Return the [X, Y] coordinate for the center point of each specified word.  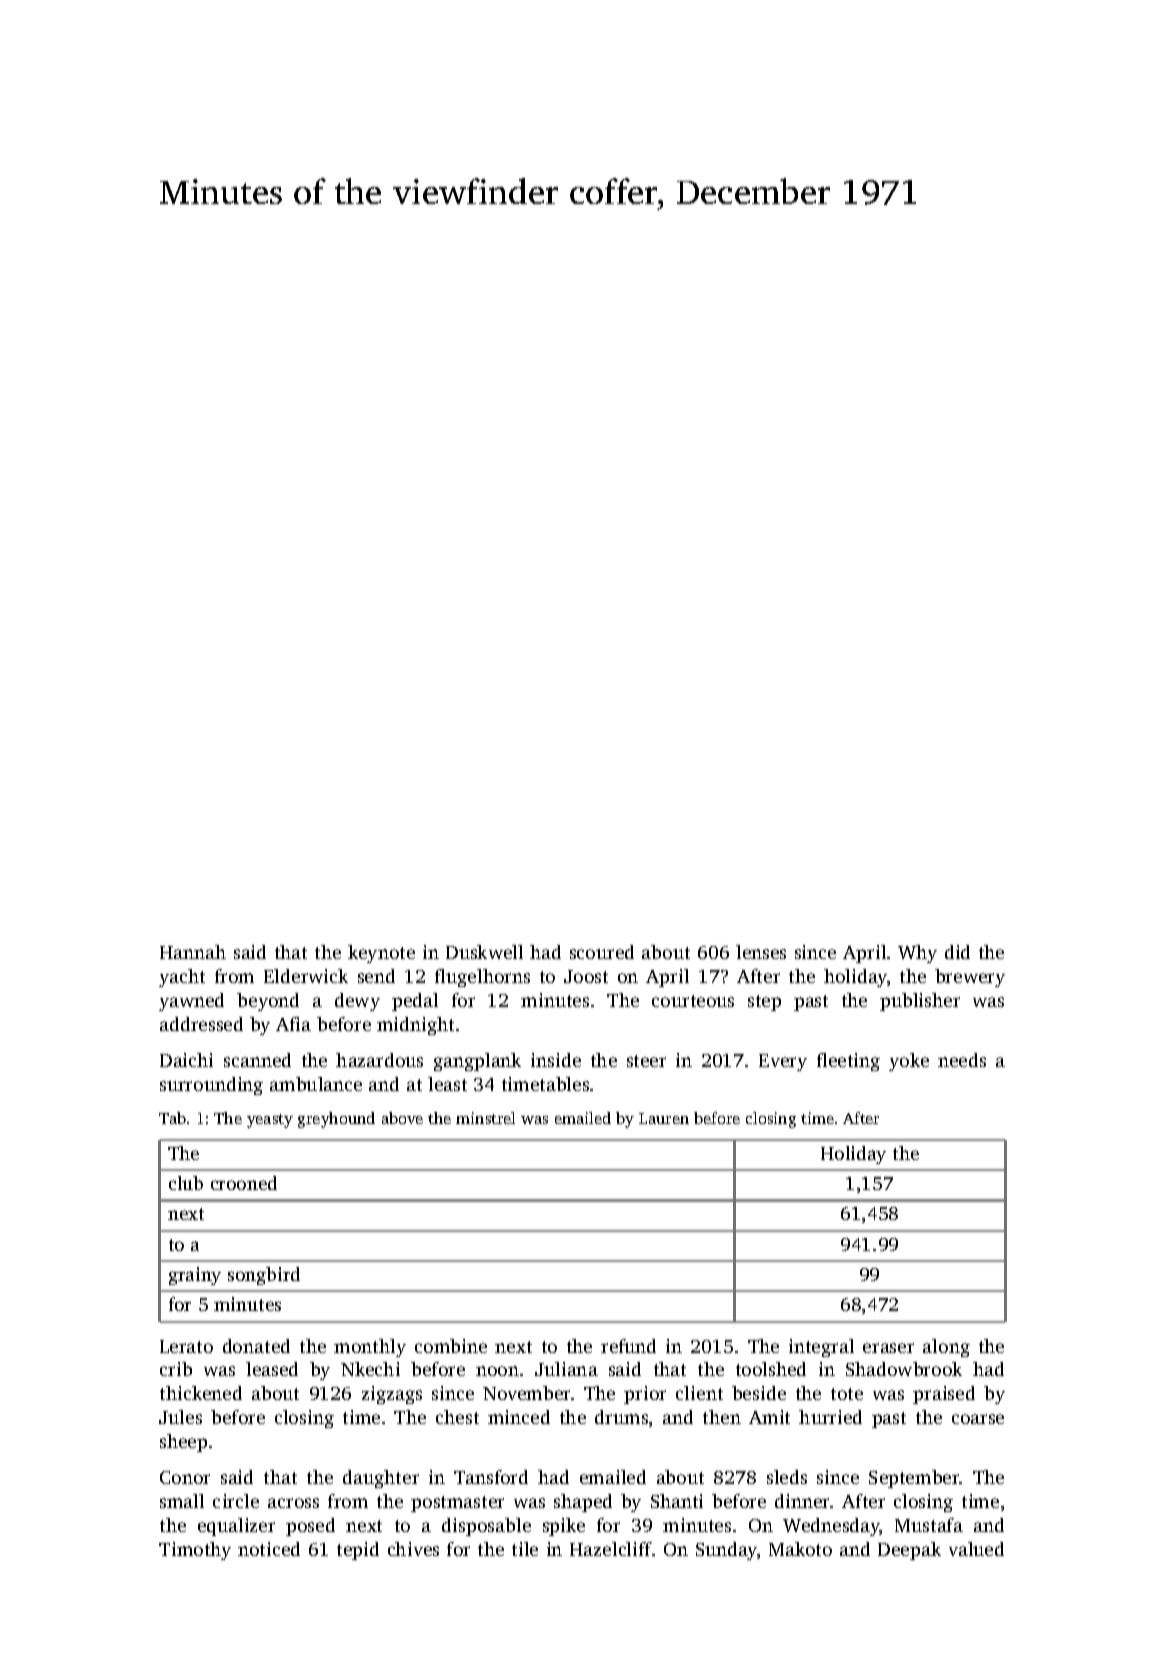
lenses [761, 952]
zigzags [392, 1395]
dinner [803, 1501]
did [957, 952]
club [186, 1183]
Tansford [491, 1477]
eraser [888, 1348]
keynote [381, 954]
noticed [269, 1549]
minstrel [485, 1118]
